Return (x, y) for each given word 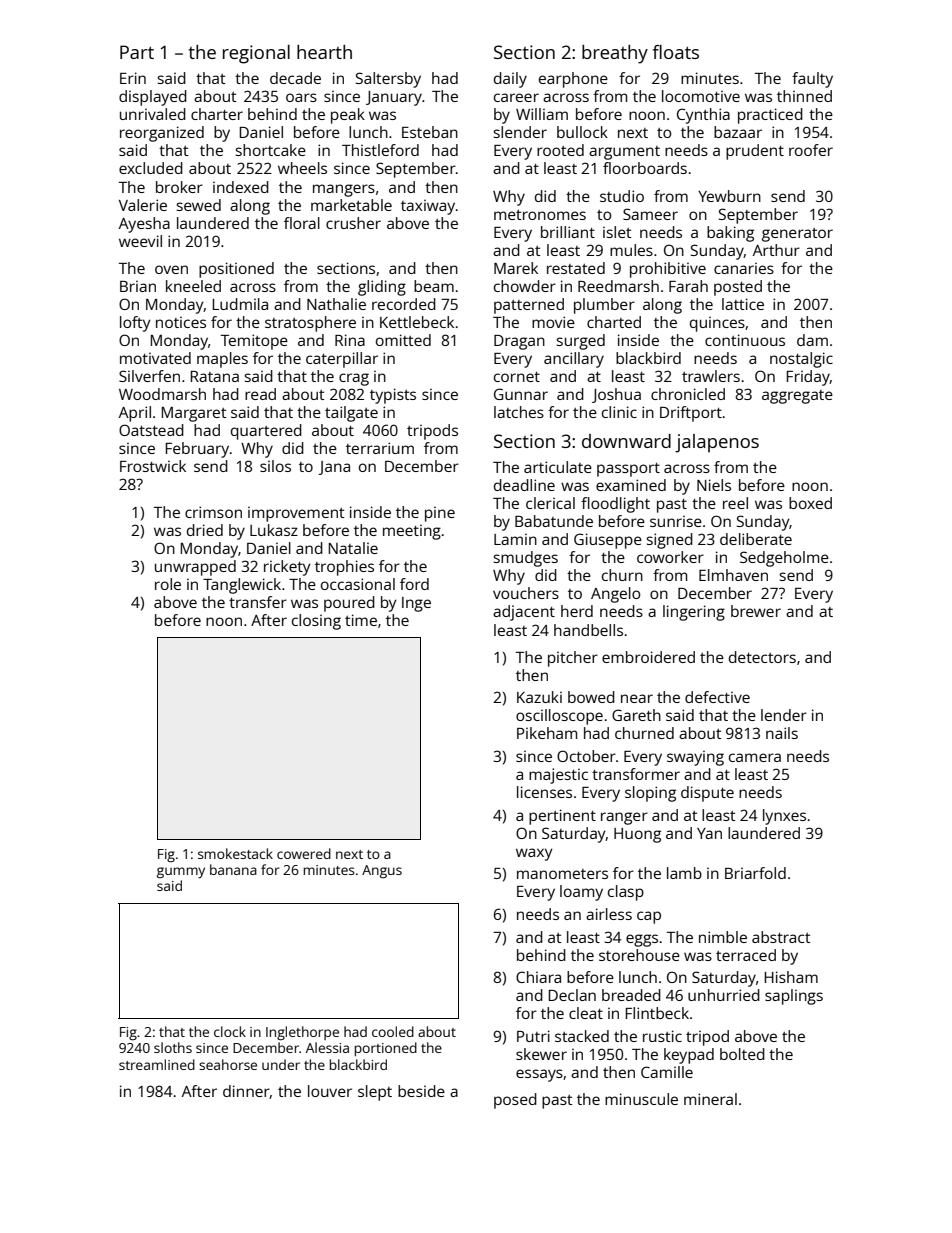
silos (275, 466)
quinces (717, 324)
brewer (756, 611)
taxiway (428, 207)
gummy (181, 872)
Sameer (650, 214)
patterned (529, 306)
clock (230, 1031)
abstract (781, 937)
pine (440, 514)
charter (217, 114)
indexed (241, 187)
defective (717, 697)
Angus (382, 871)
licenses (544, 792)
